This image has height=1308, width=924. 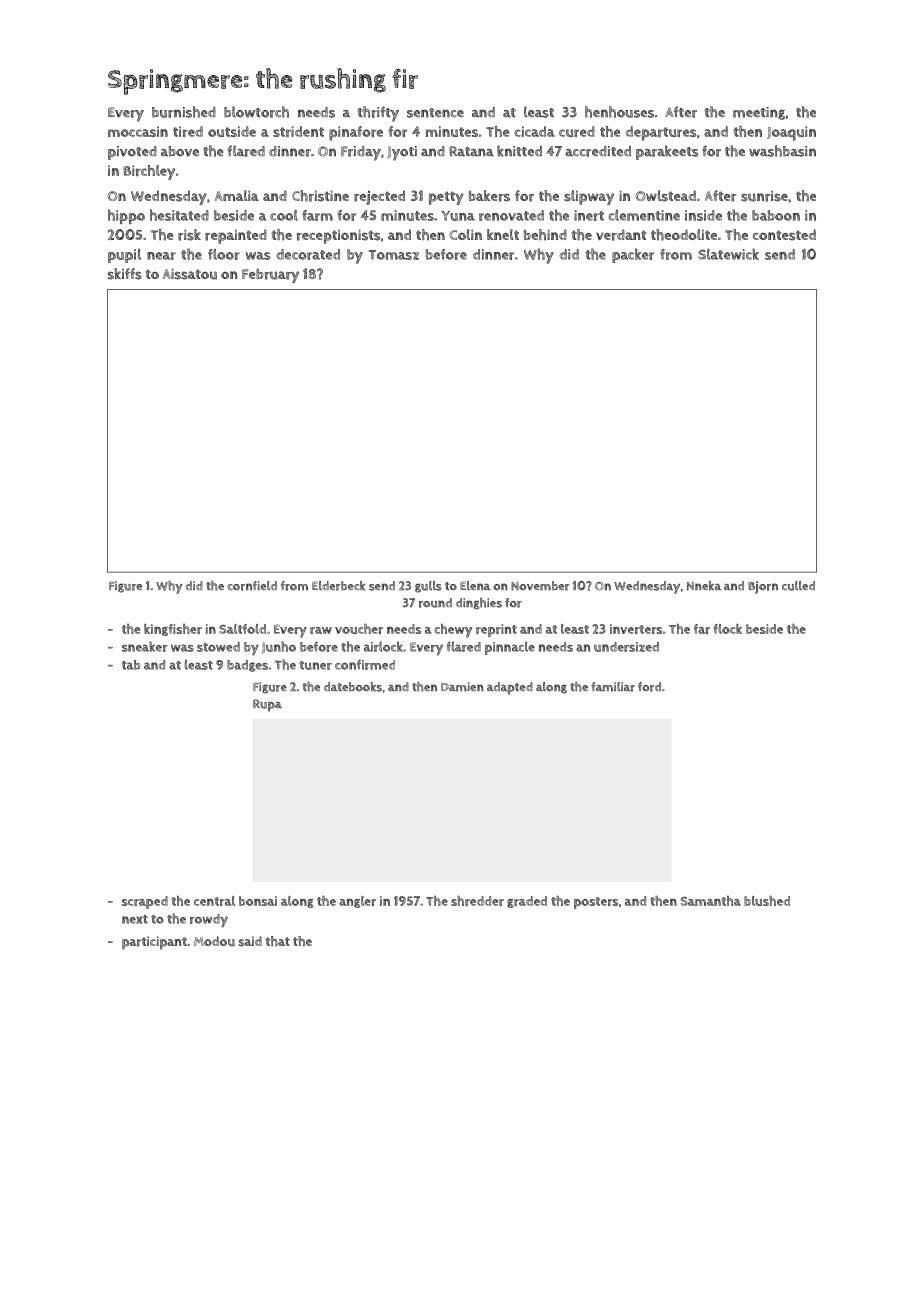 I want to click on participant, so click(x=154, y=943).
